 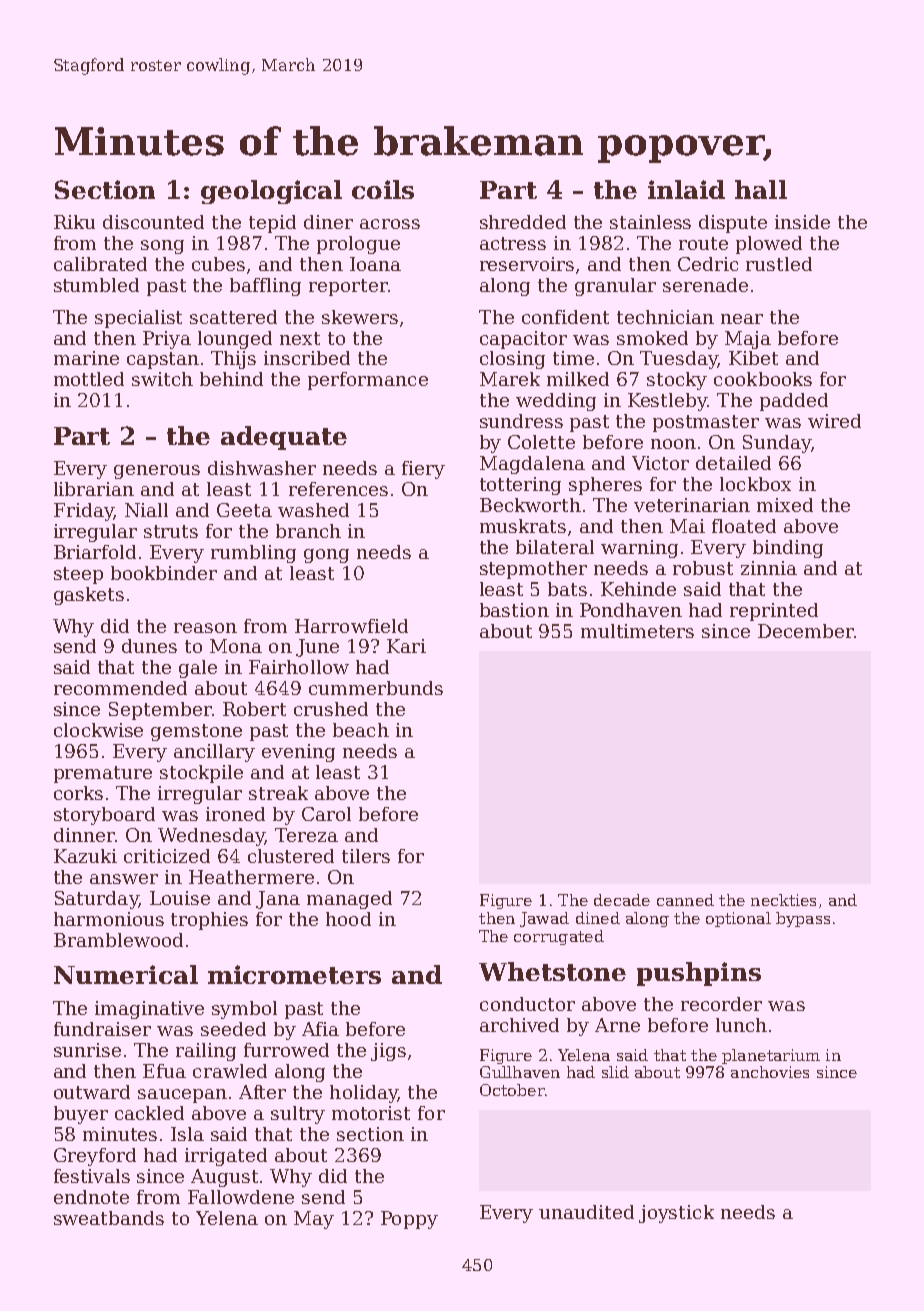 I want to click on coils, so click(x=383, y=189).
